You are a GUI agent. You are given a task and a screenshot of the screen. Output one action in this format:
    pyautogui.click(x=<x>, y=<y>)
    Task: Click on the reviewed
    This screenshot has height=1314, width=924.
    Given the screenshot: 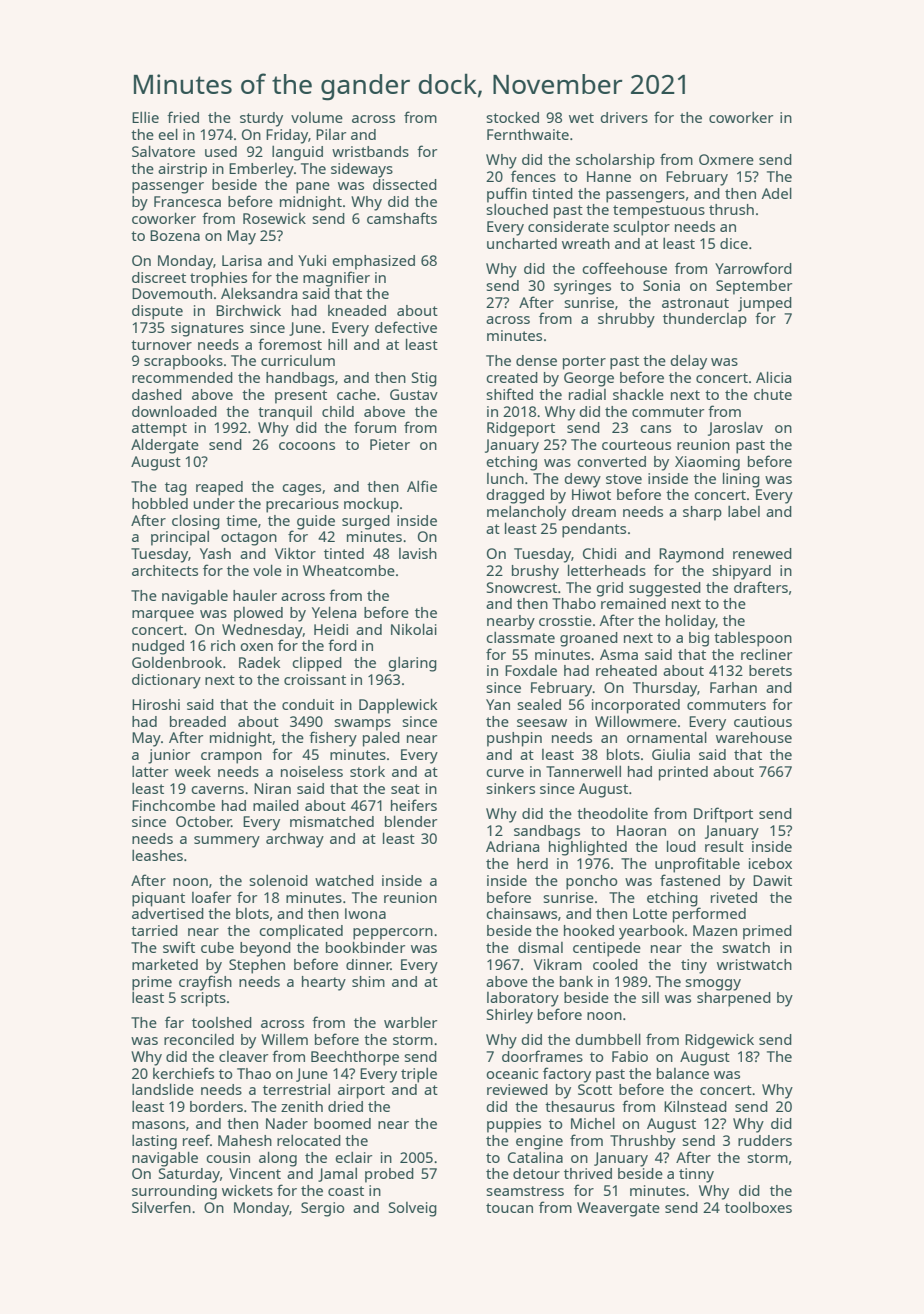 What is the action you would take?
    pyautogui.click(x=517, y=1089)
